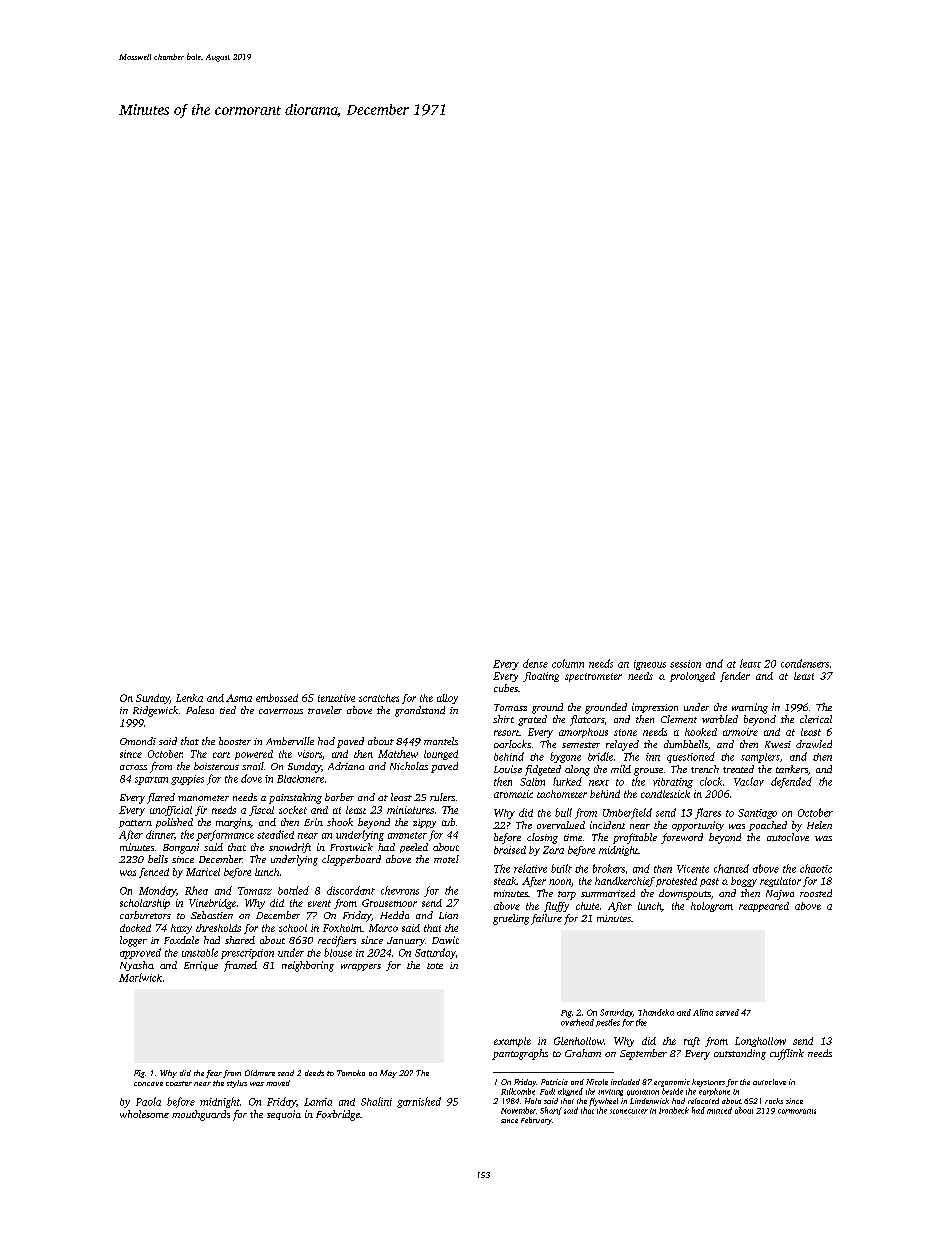 The width and height of the image is (952, 1233). What do you see at coordinates (698, 826) in the image?
I see `opportunity` at bounding box center [698, 826].
